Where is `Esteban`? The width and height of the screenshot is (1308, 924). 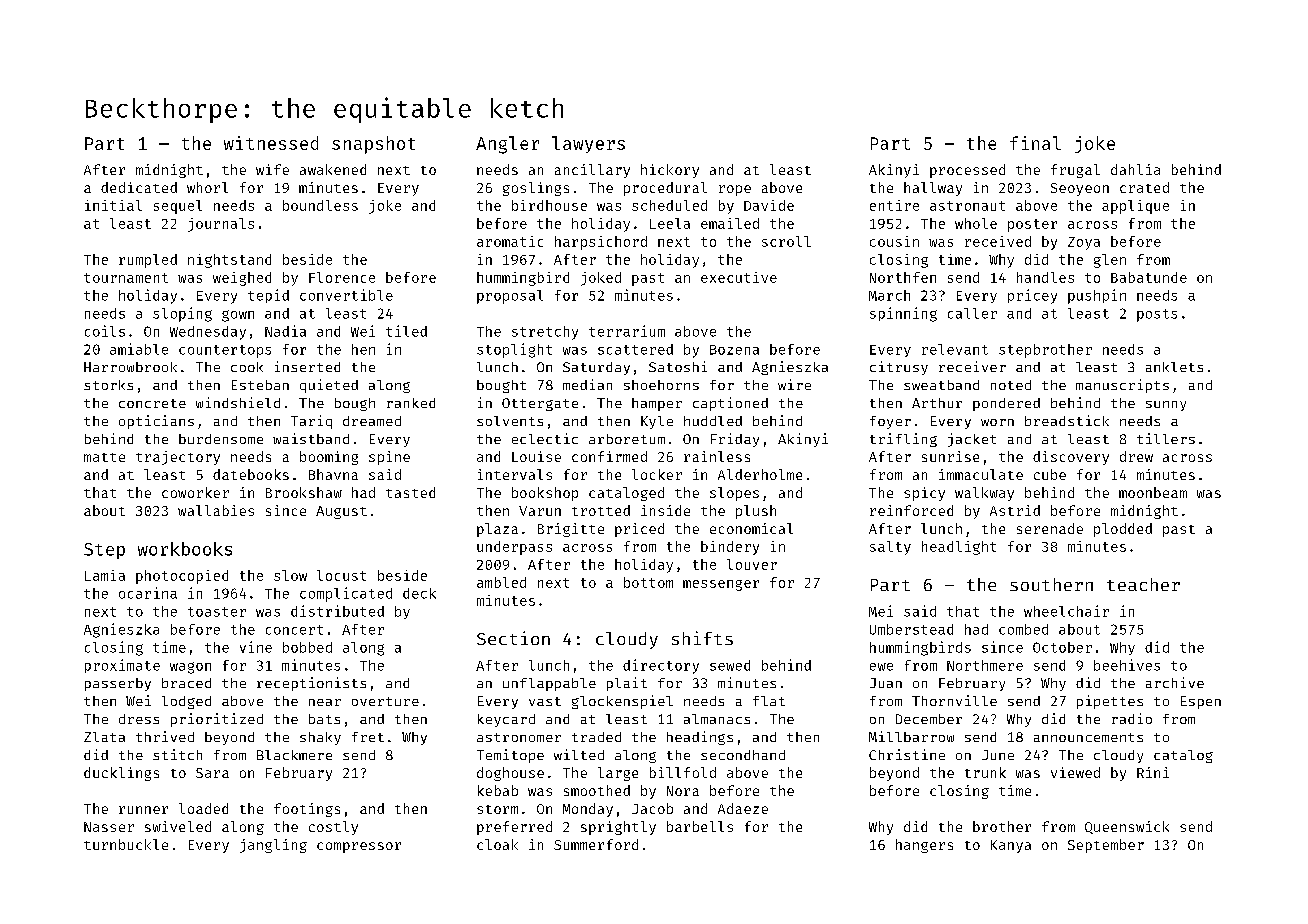
Esteban is located at coordinates (260, 385).
